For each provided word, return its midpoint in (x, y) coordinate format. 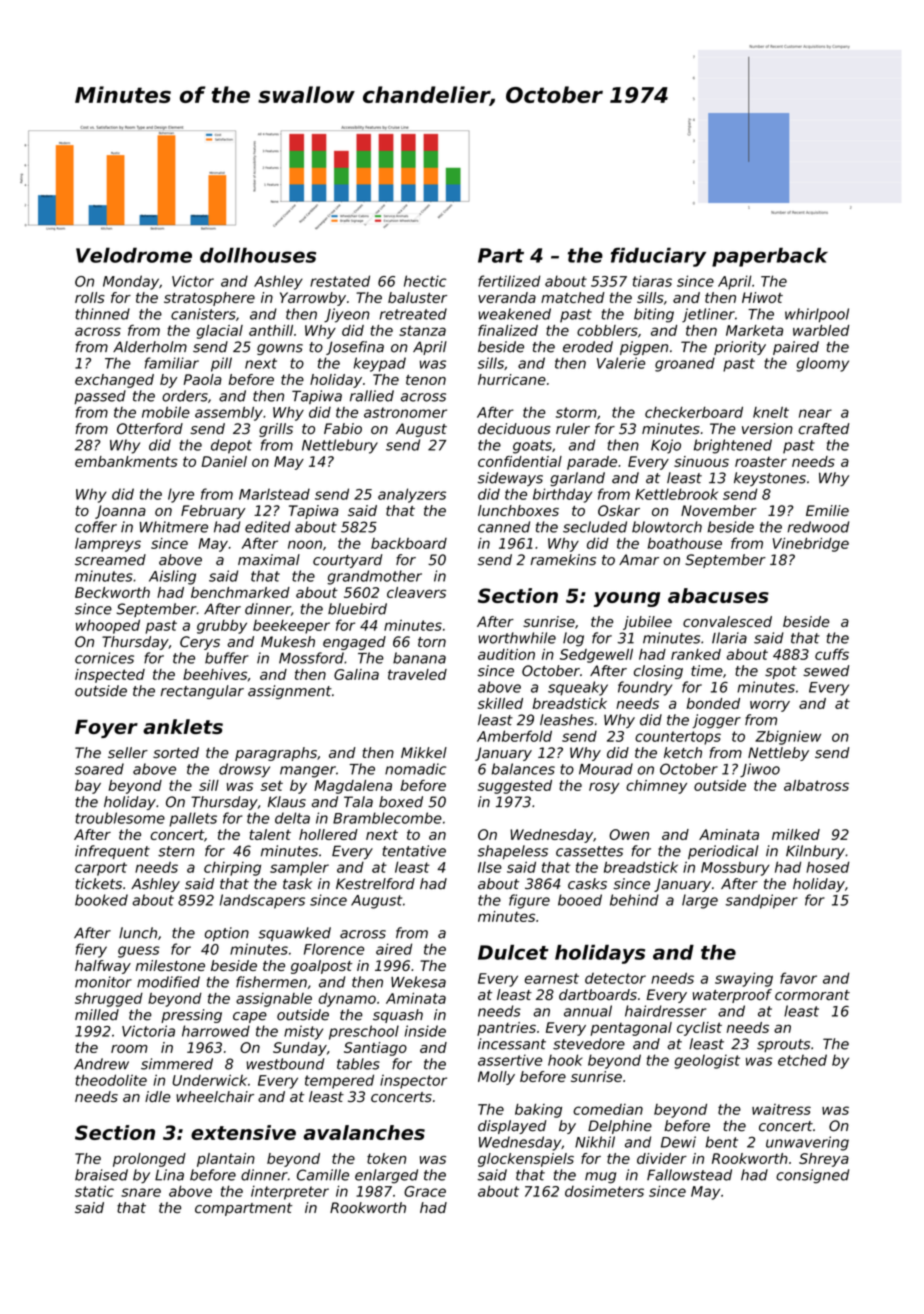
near (815, 413)
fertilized (509, 281)
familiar (172, 363)
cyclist (699, 1029)
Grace (425, 1191)
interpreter (290, 1193)
